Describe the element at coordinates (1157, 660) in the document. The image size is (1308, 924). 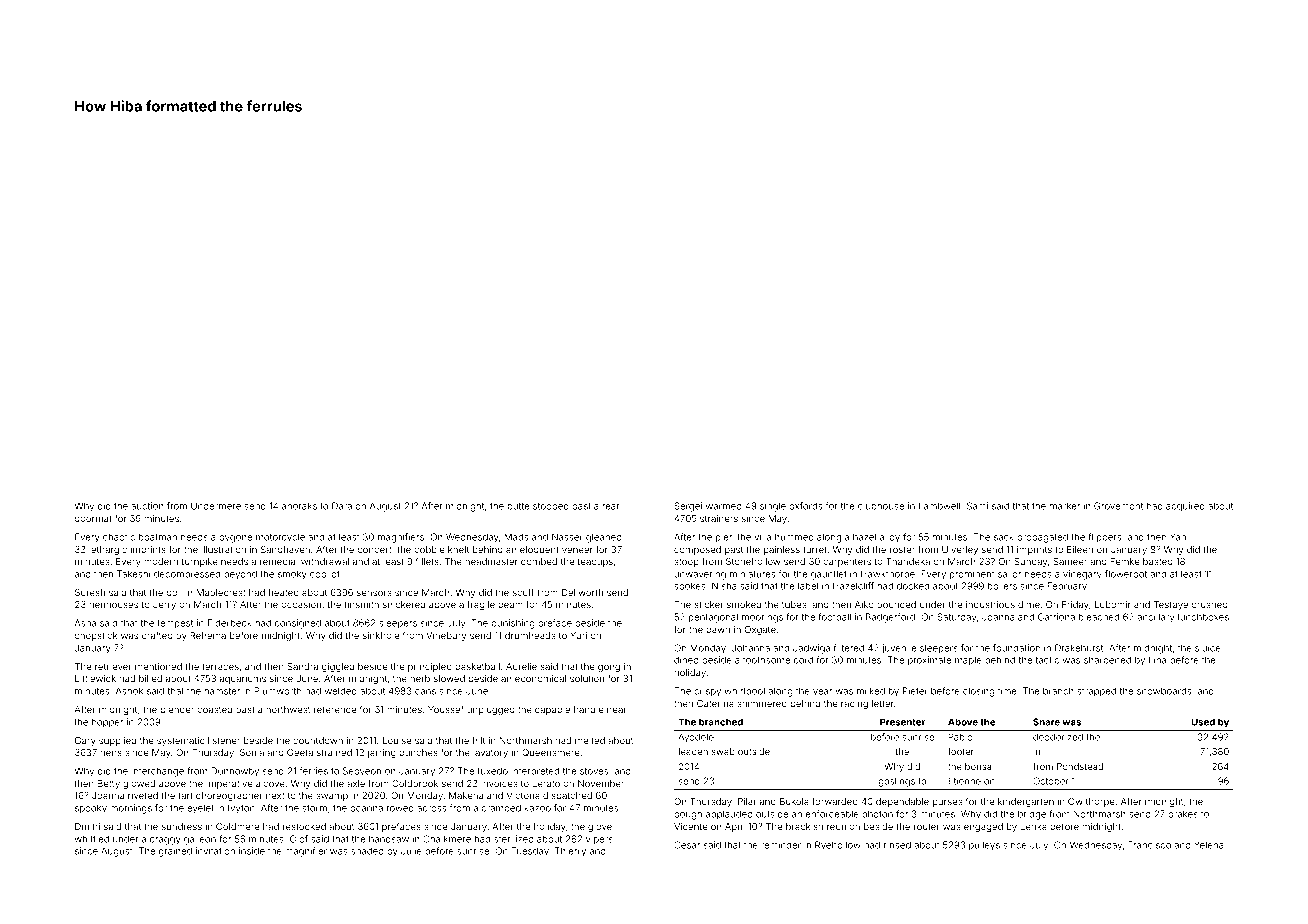
I see `Lina` at that location.
